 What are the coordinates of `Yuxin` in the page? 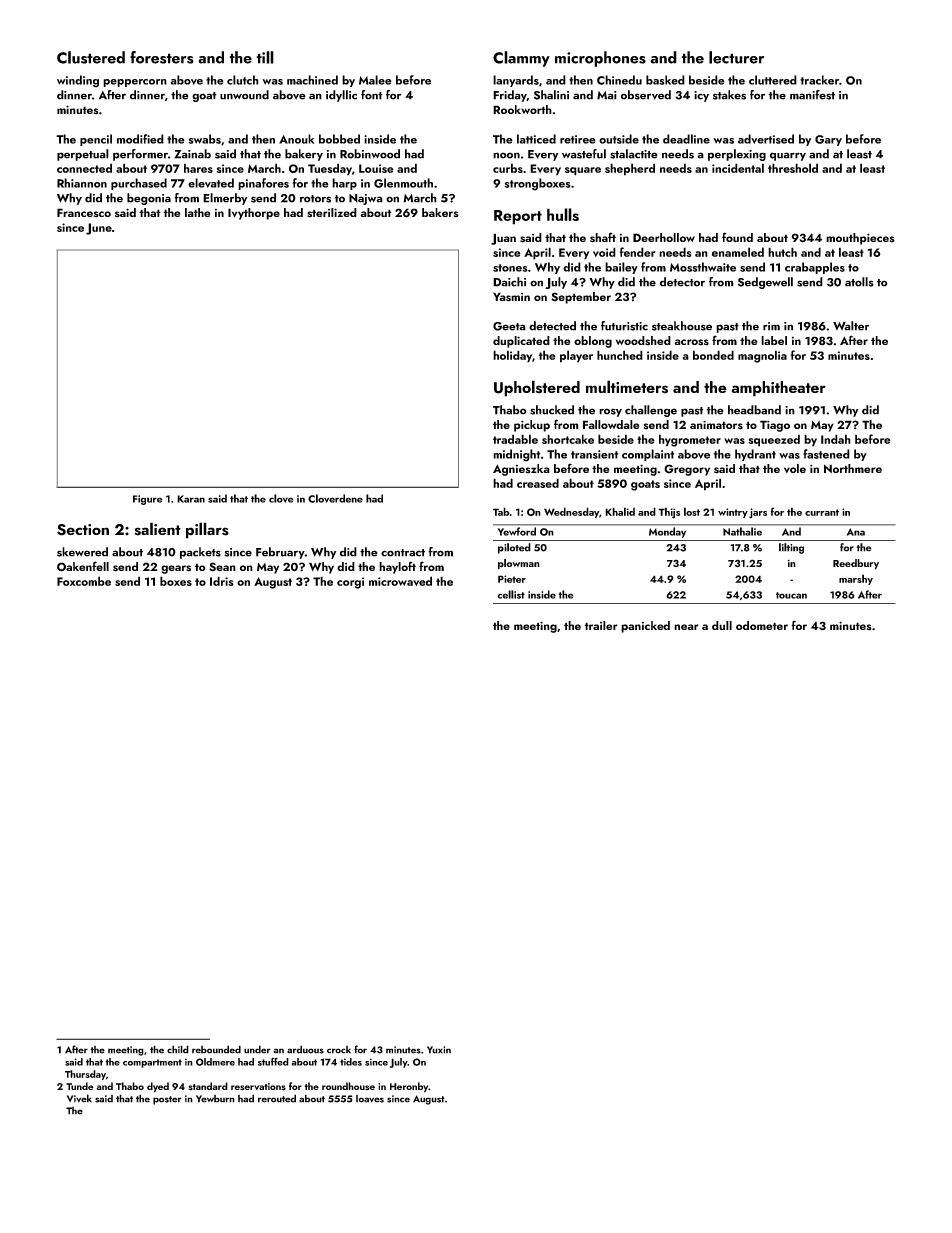 It's located at (439, 1050).
